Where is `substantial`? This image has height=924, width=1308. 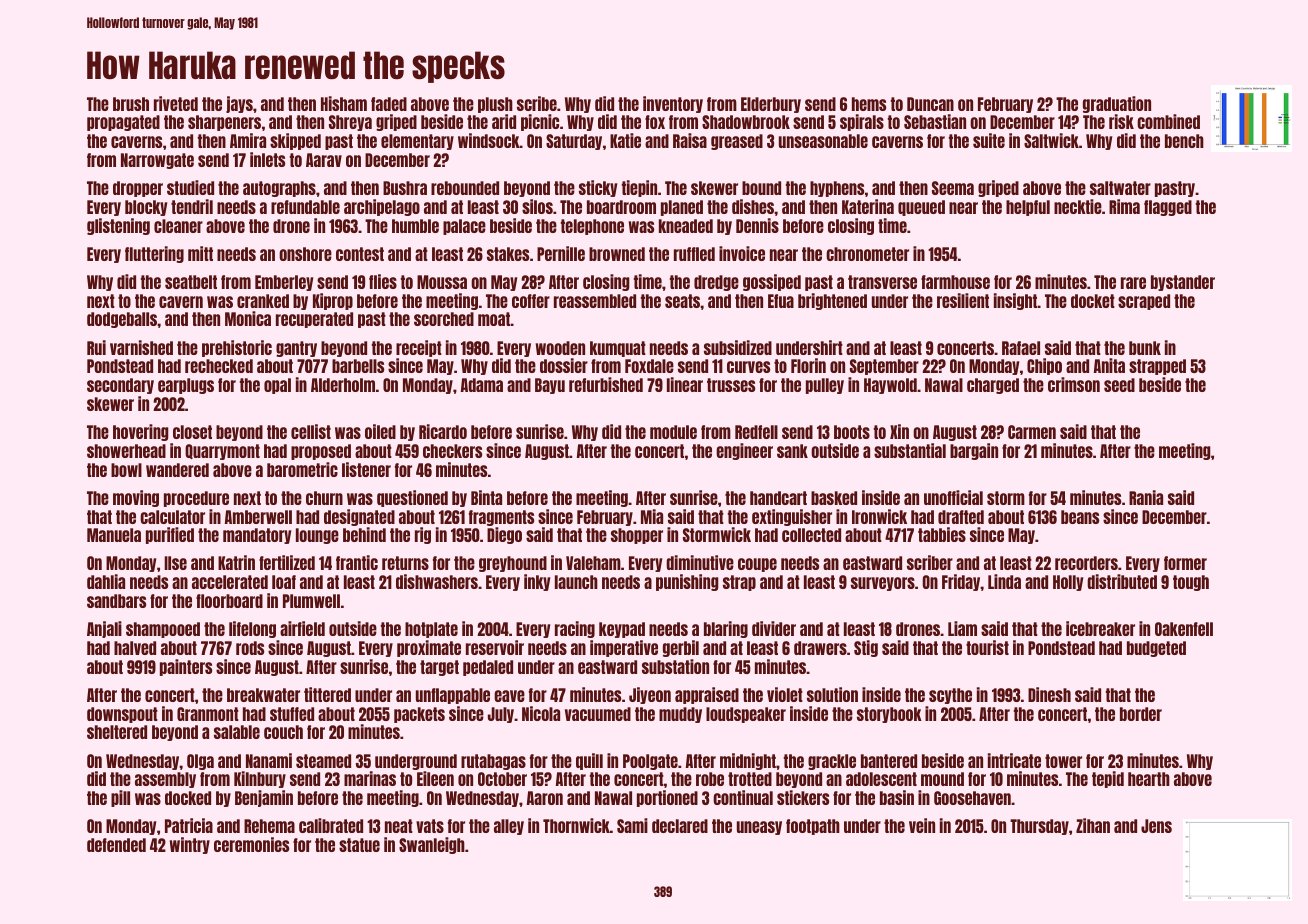 substantial is located at coordinates (910, 450).
